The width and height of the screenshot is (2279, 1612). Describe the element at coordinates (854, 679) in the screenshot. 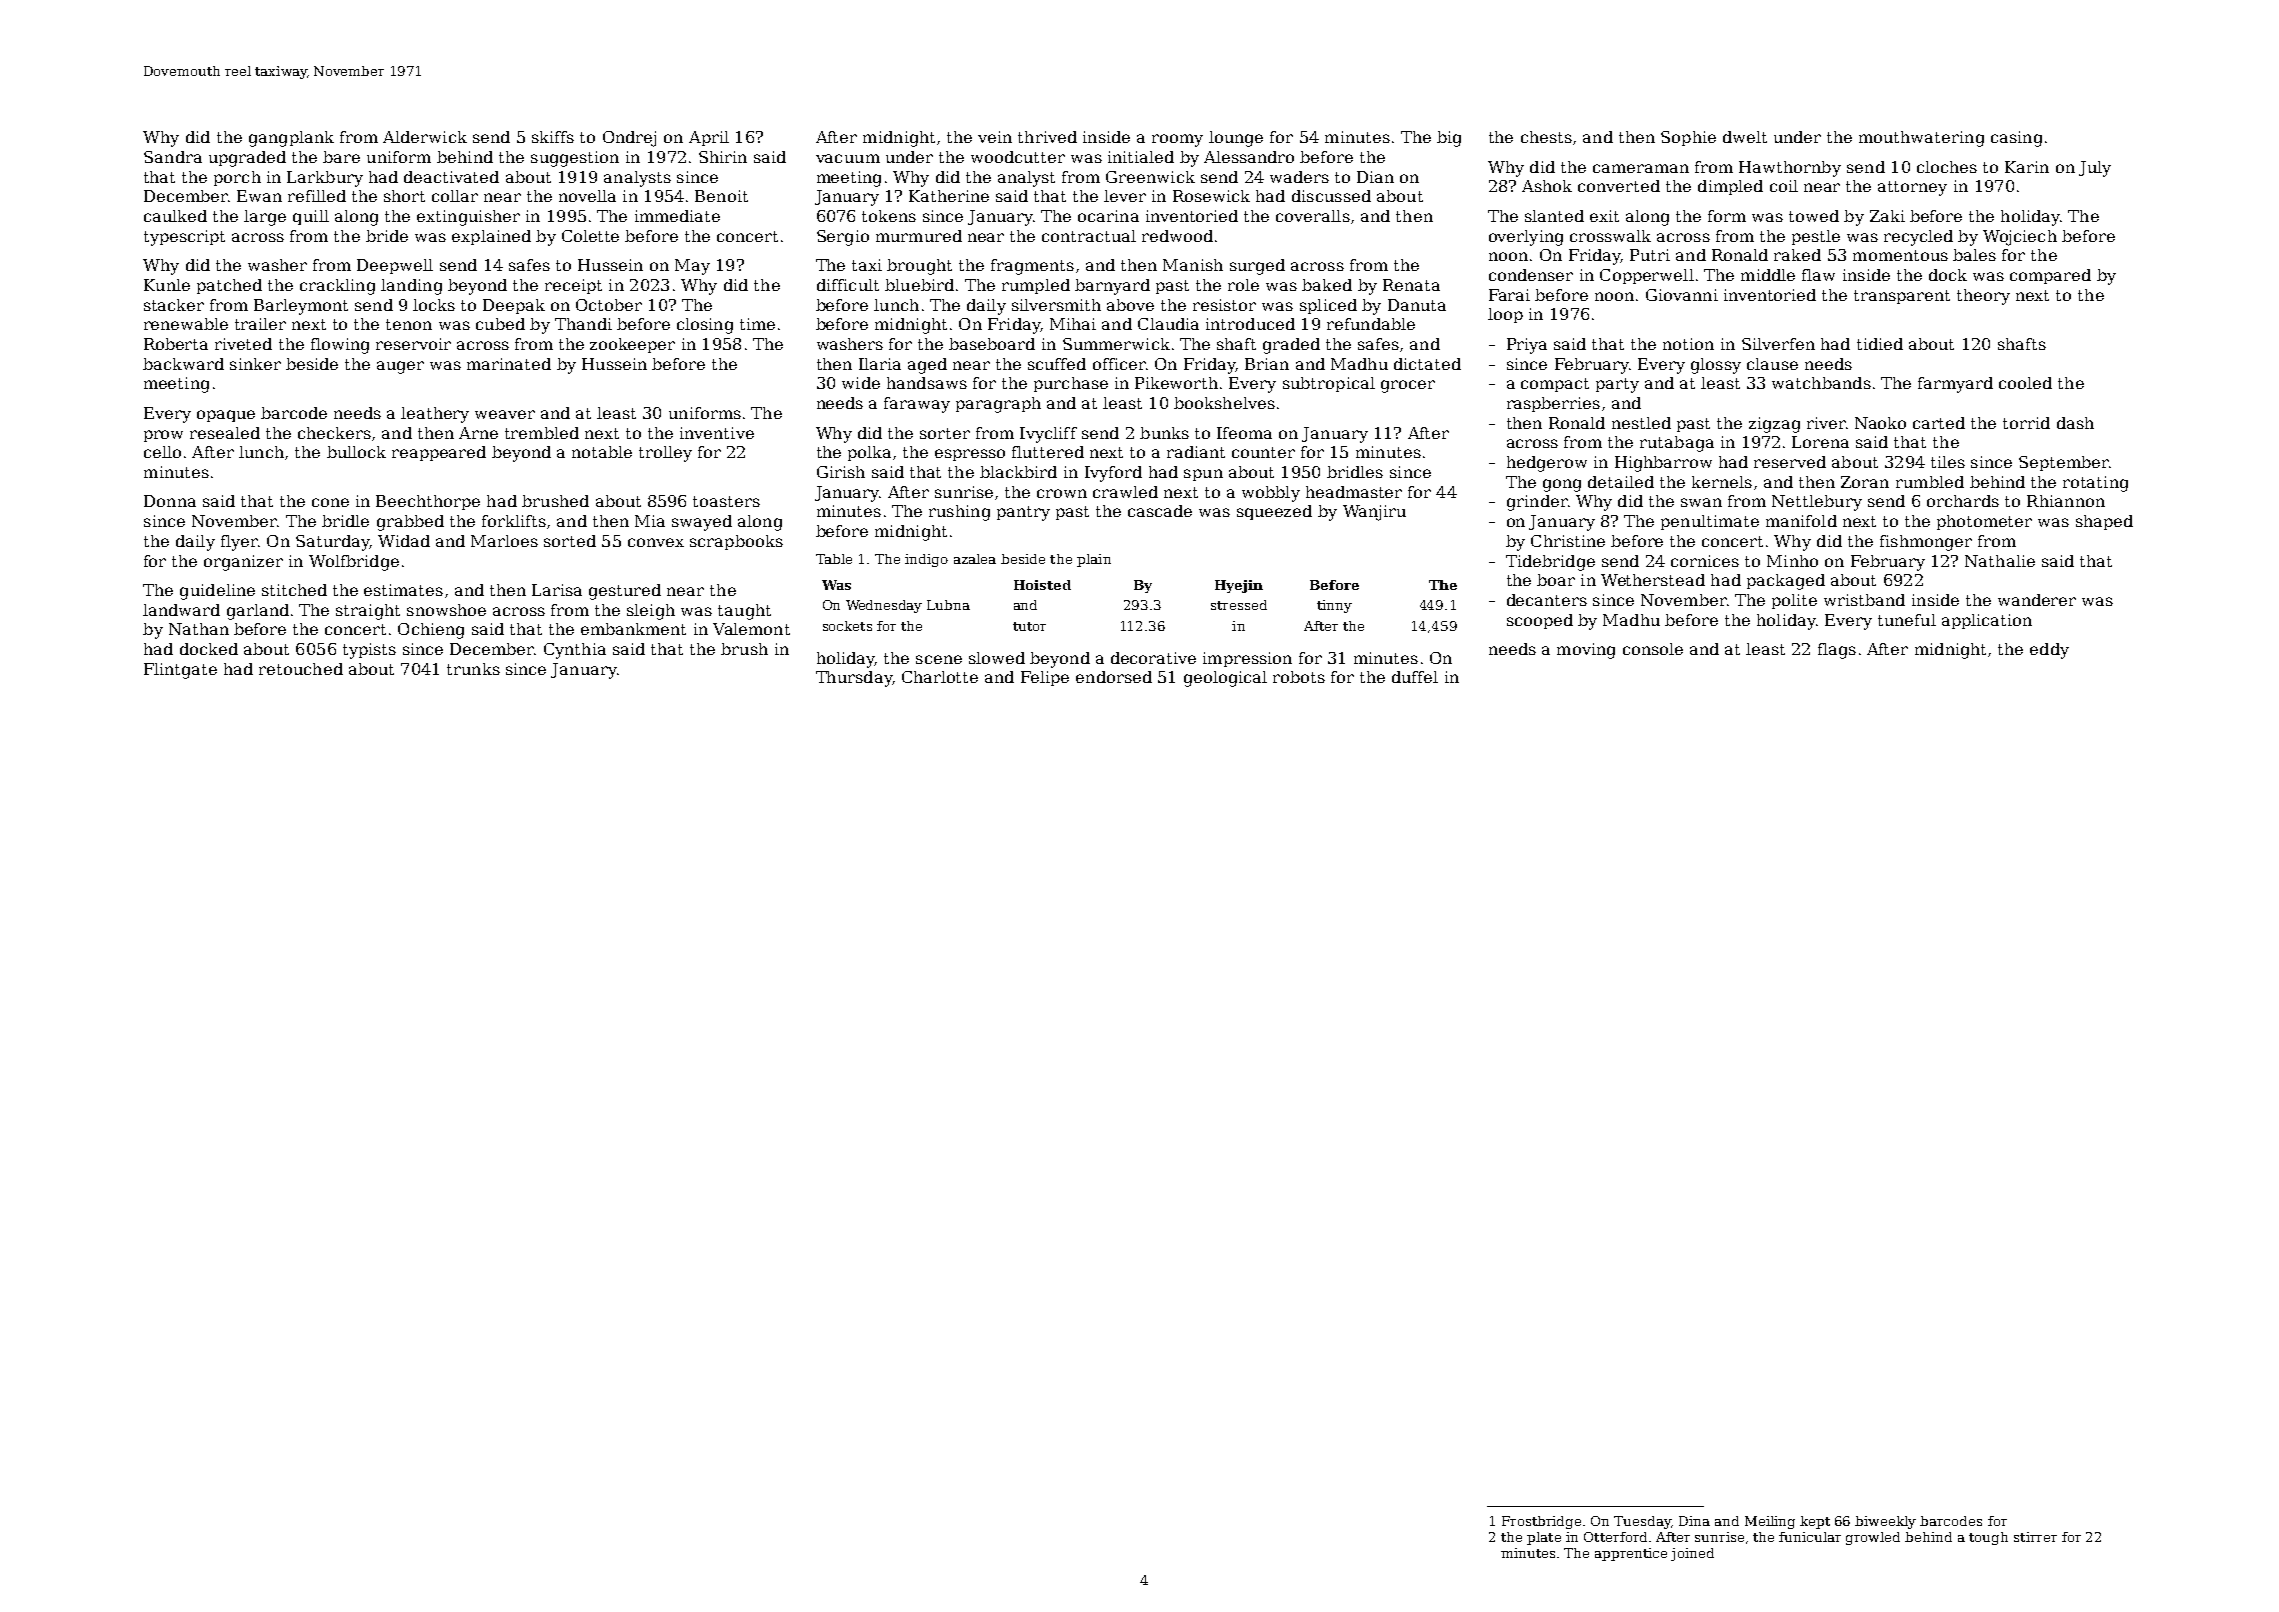

I see `Thursday` at that location.
